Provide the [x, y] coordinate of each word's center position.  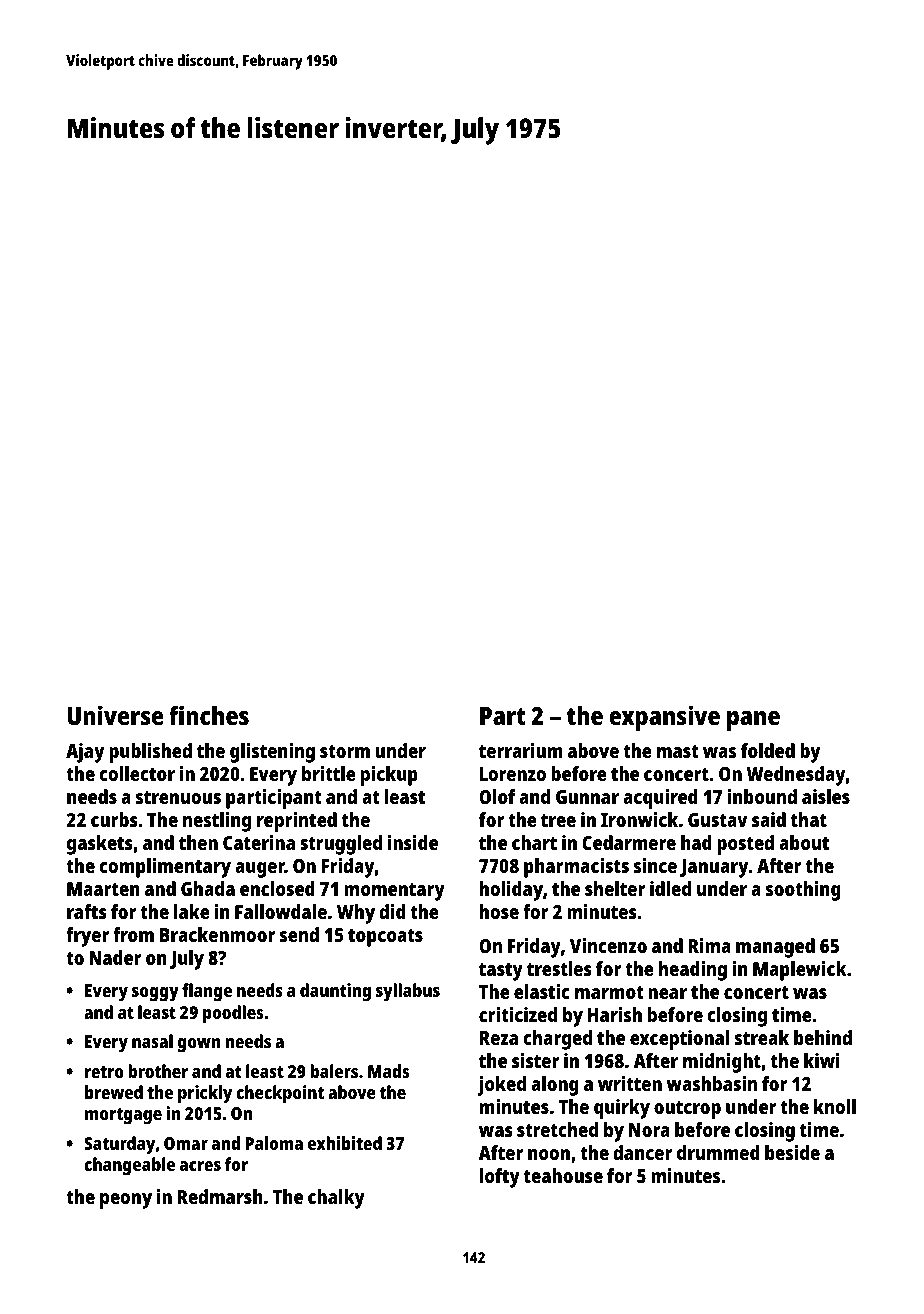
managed [775, 948]
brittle [329, 773]
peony [126, 1201]
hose [499, 911]
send [299, 934]
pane [753, 721]
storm [345, 751]
